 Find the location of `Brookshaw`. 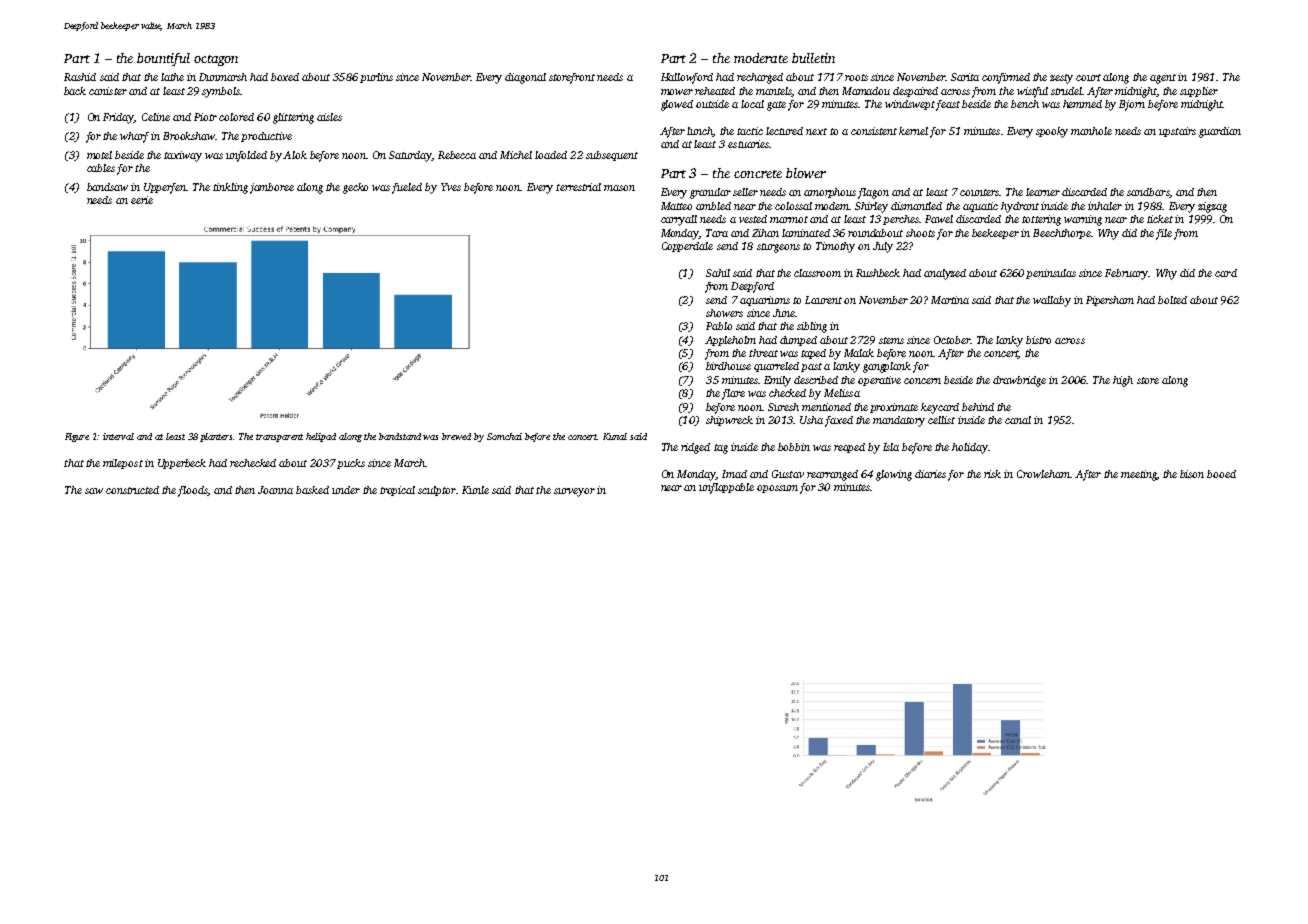

Brookshaw is located at coordinates (189, 136).
